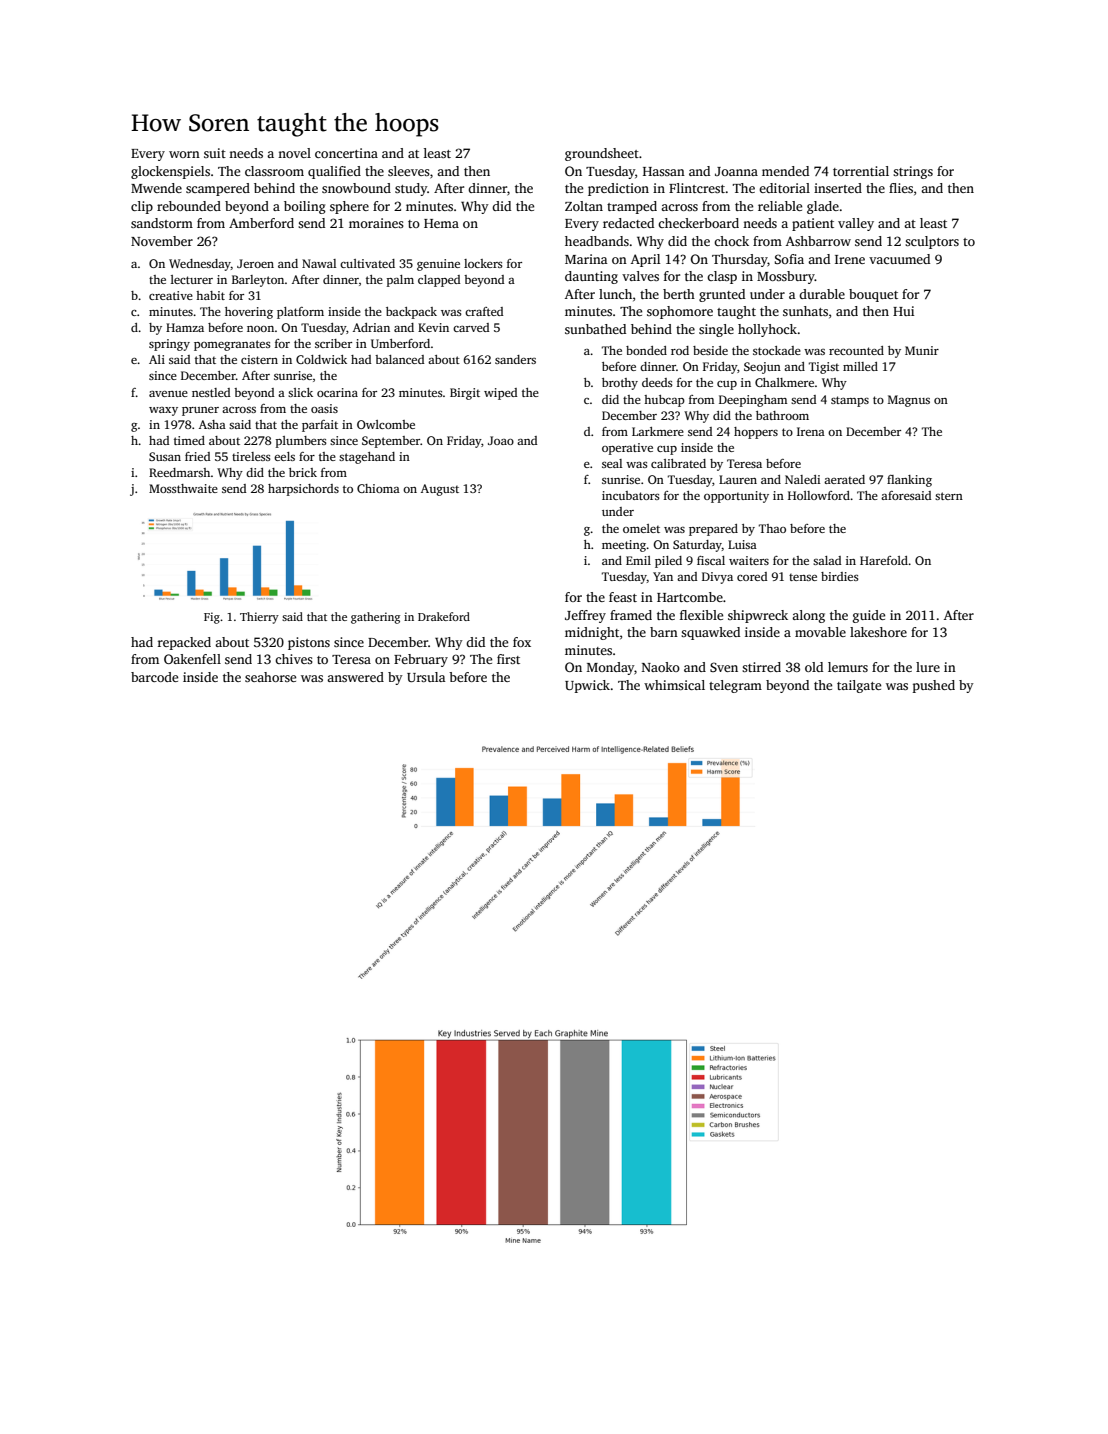  What do you see at coordinates (913, 172) in the screenshot?
I see `strings` at bounding box center [913, 172].
